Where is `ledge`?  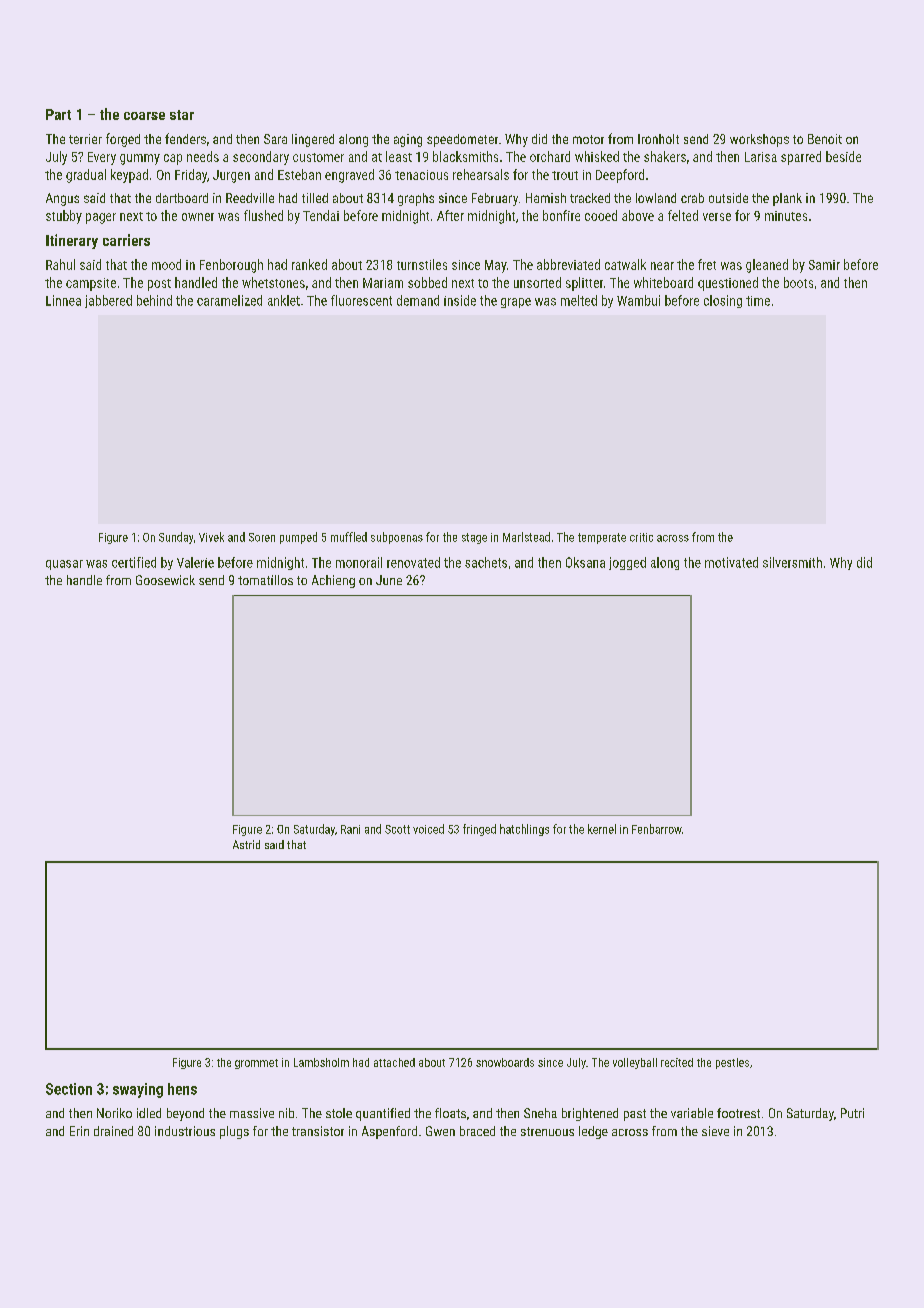
ledge is located at coordinates (593, 1132).
